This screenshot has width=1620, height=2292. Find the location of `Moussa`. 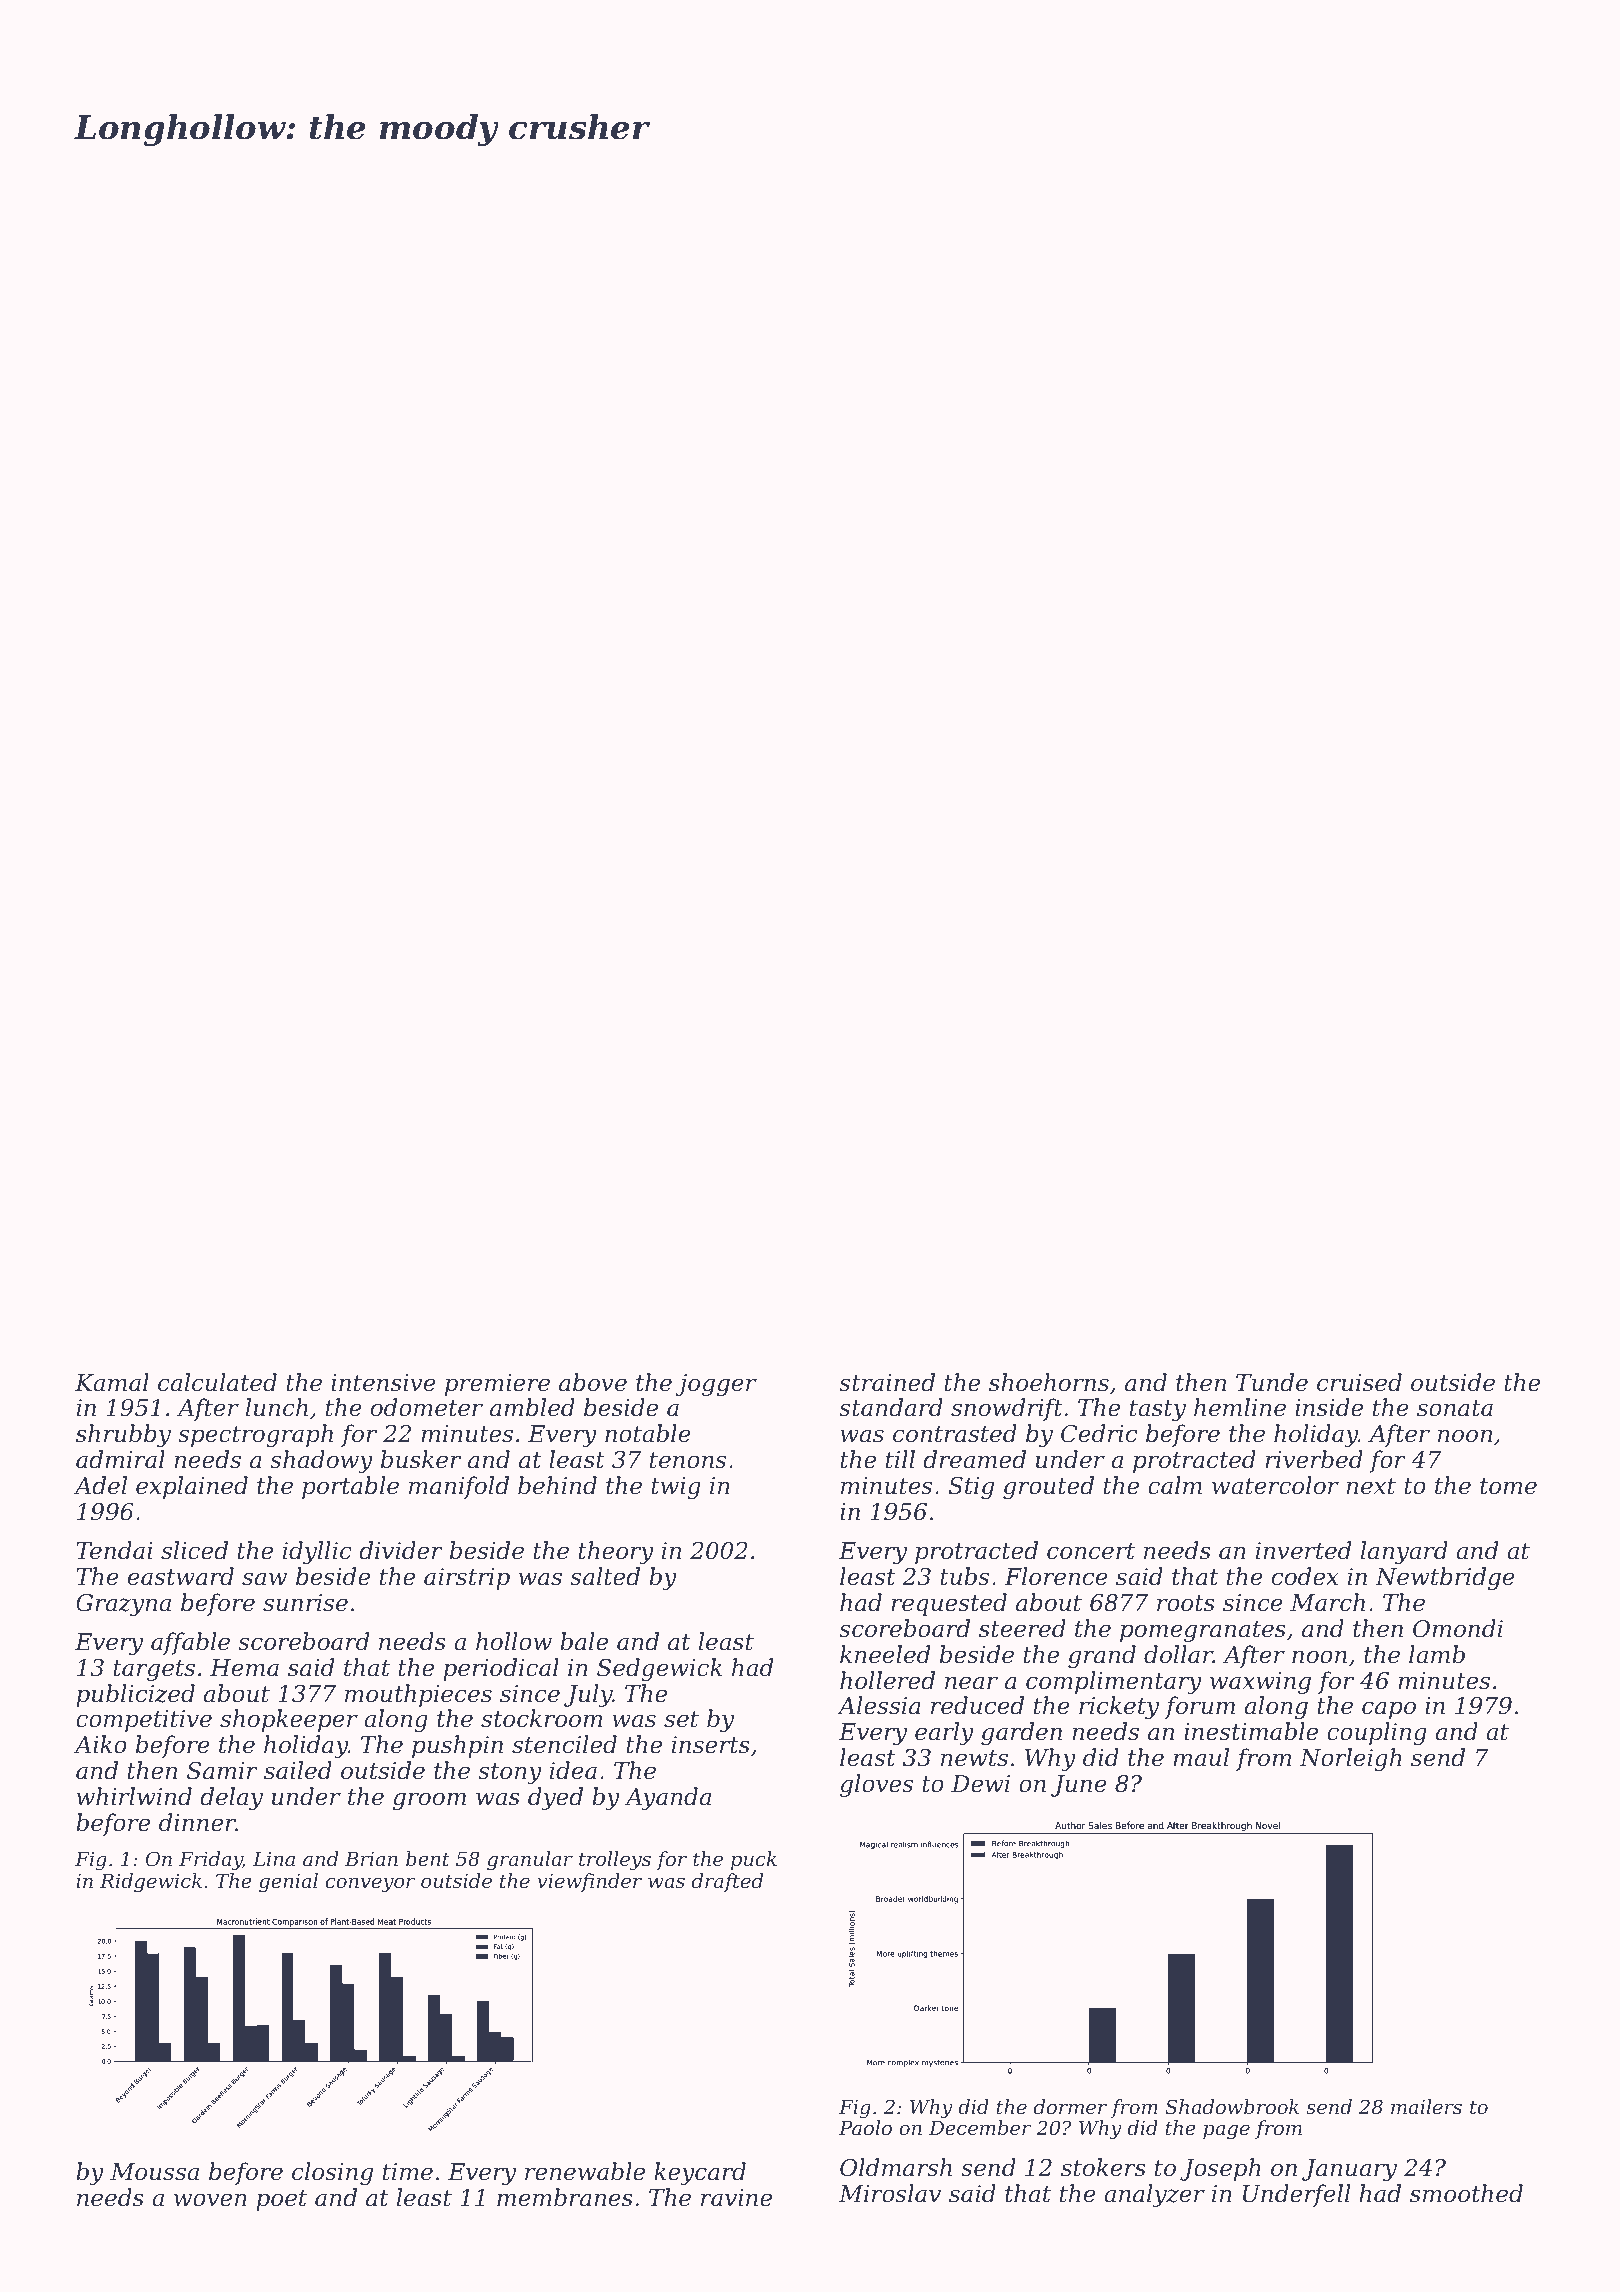

Moussa is located at coordinates (154, 2172).
